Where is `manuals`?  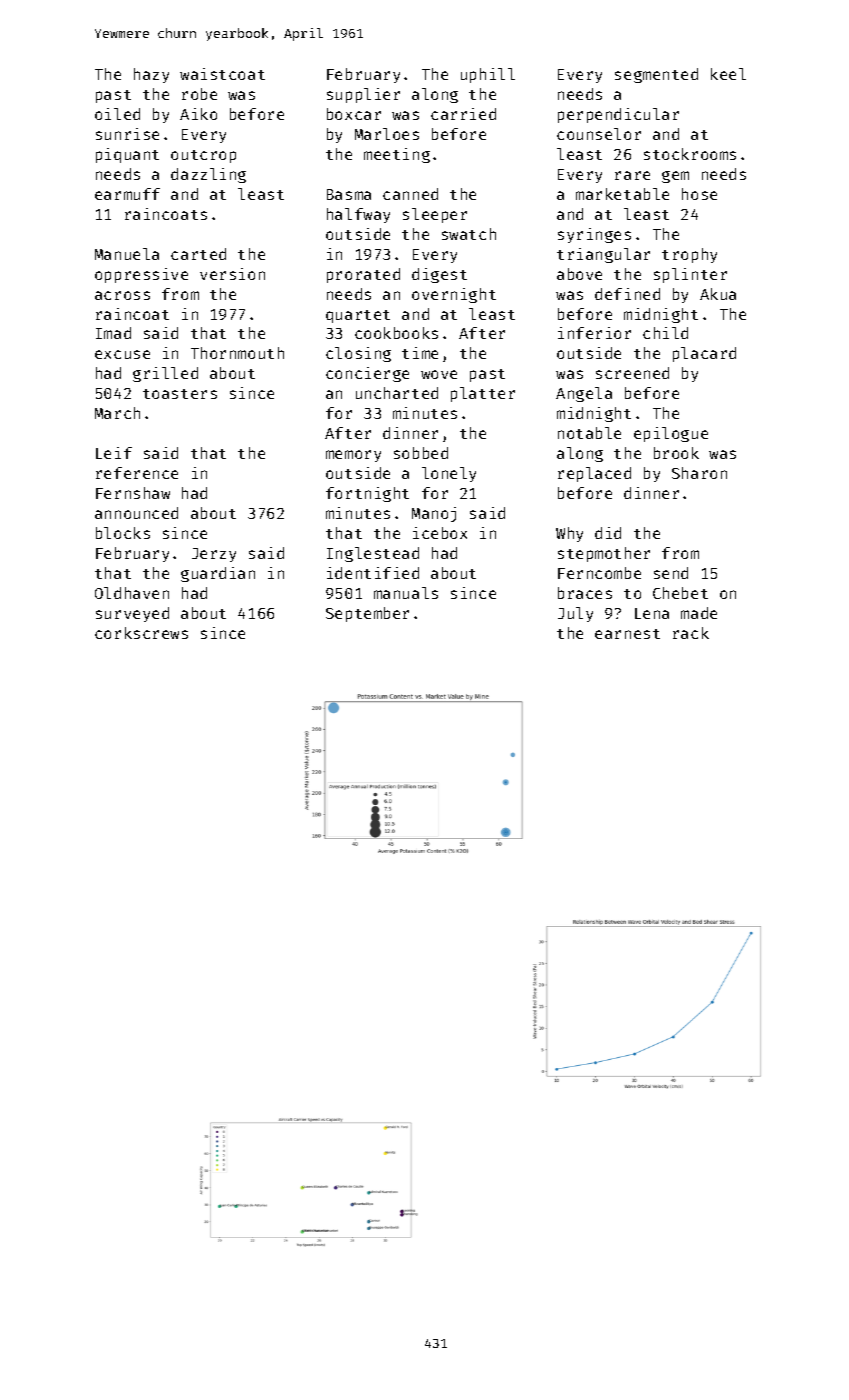
manuals is located at coordinates (406, 593).
